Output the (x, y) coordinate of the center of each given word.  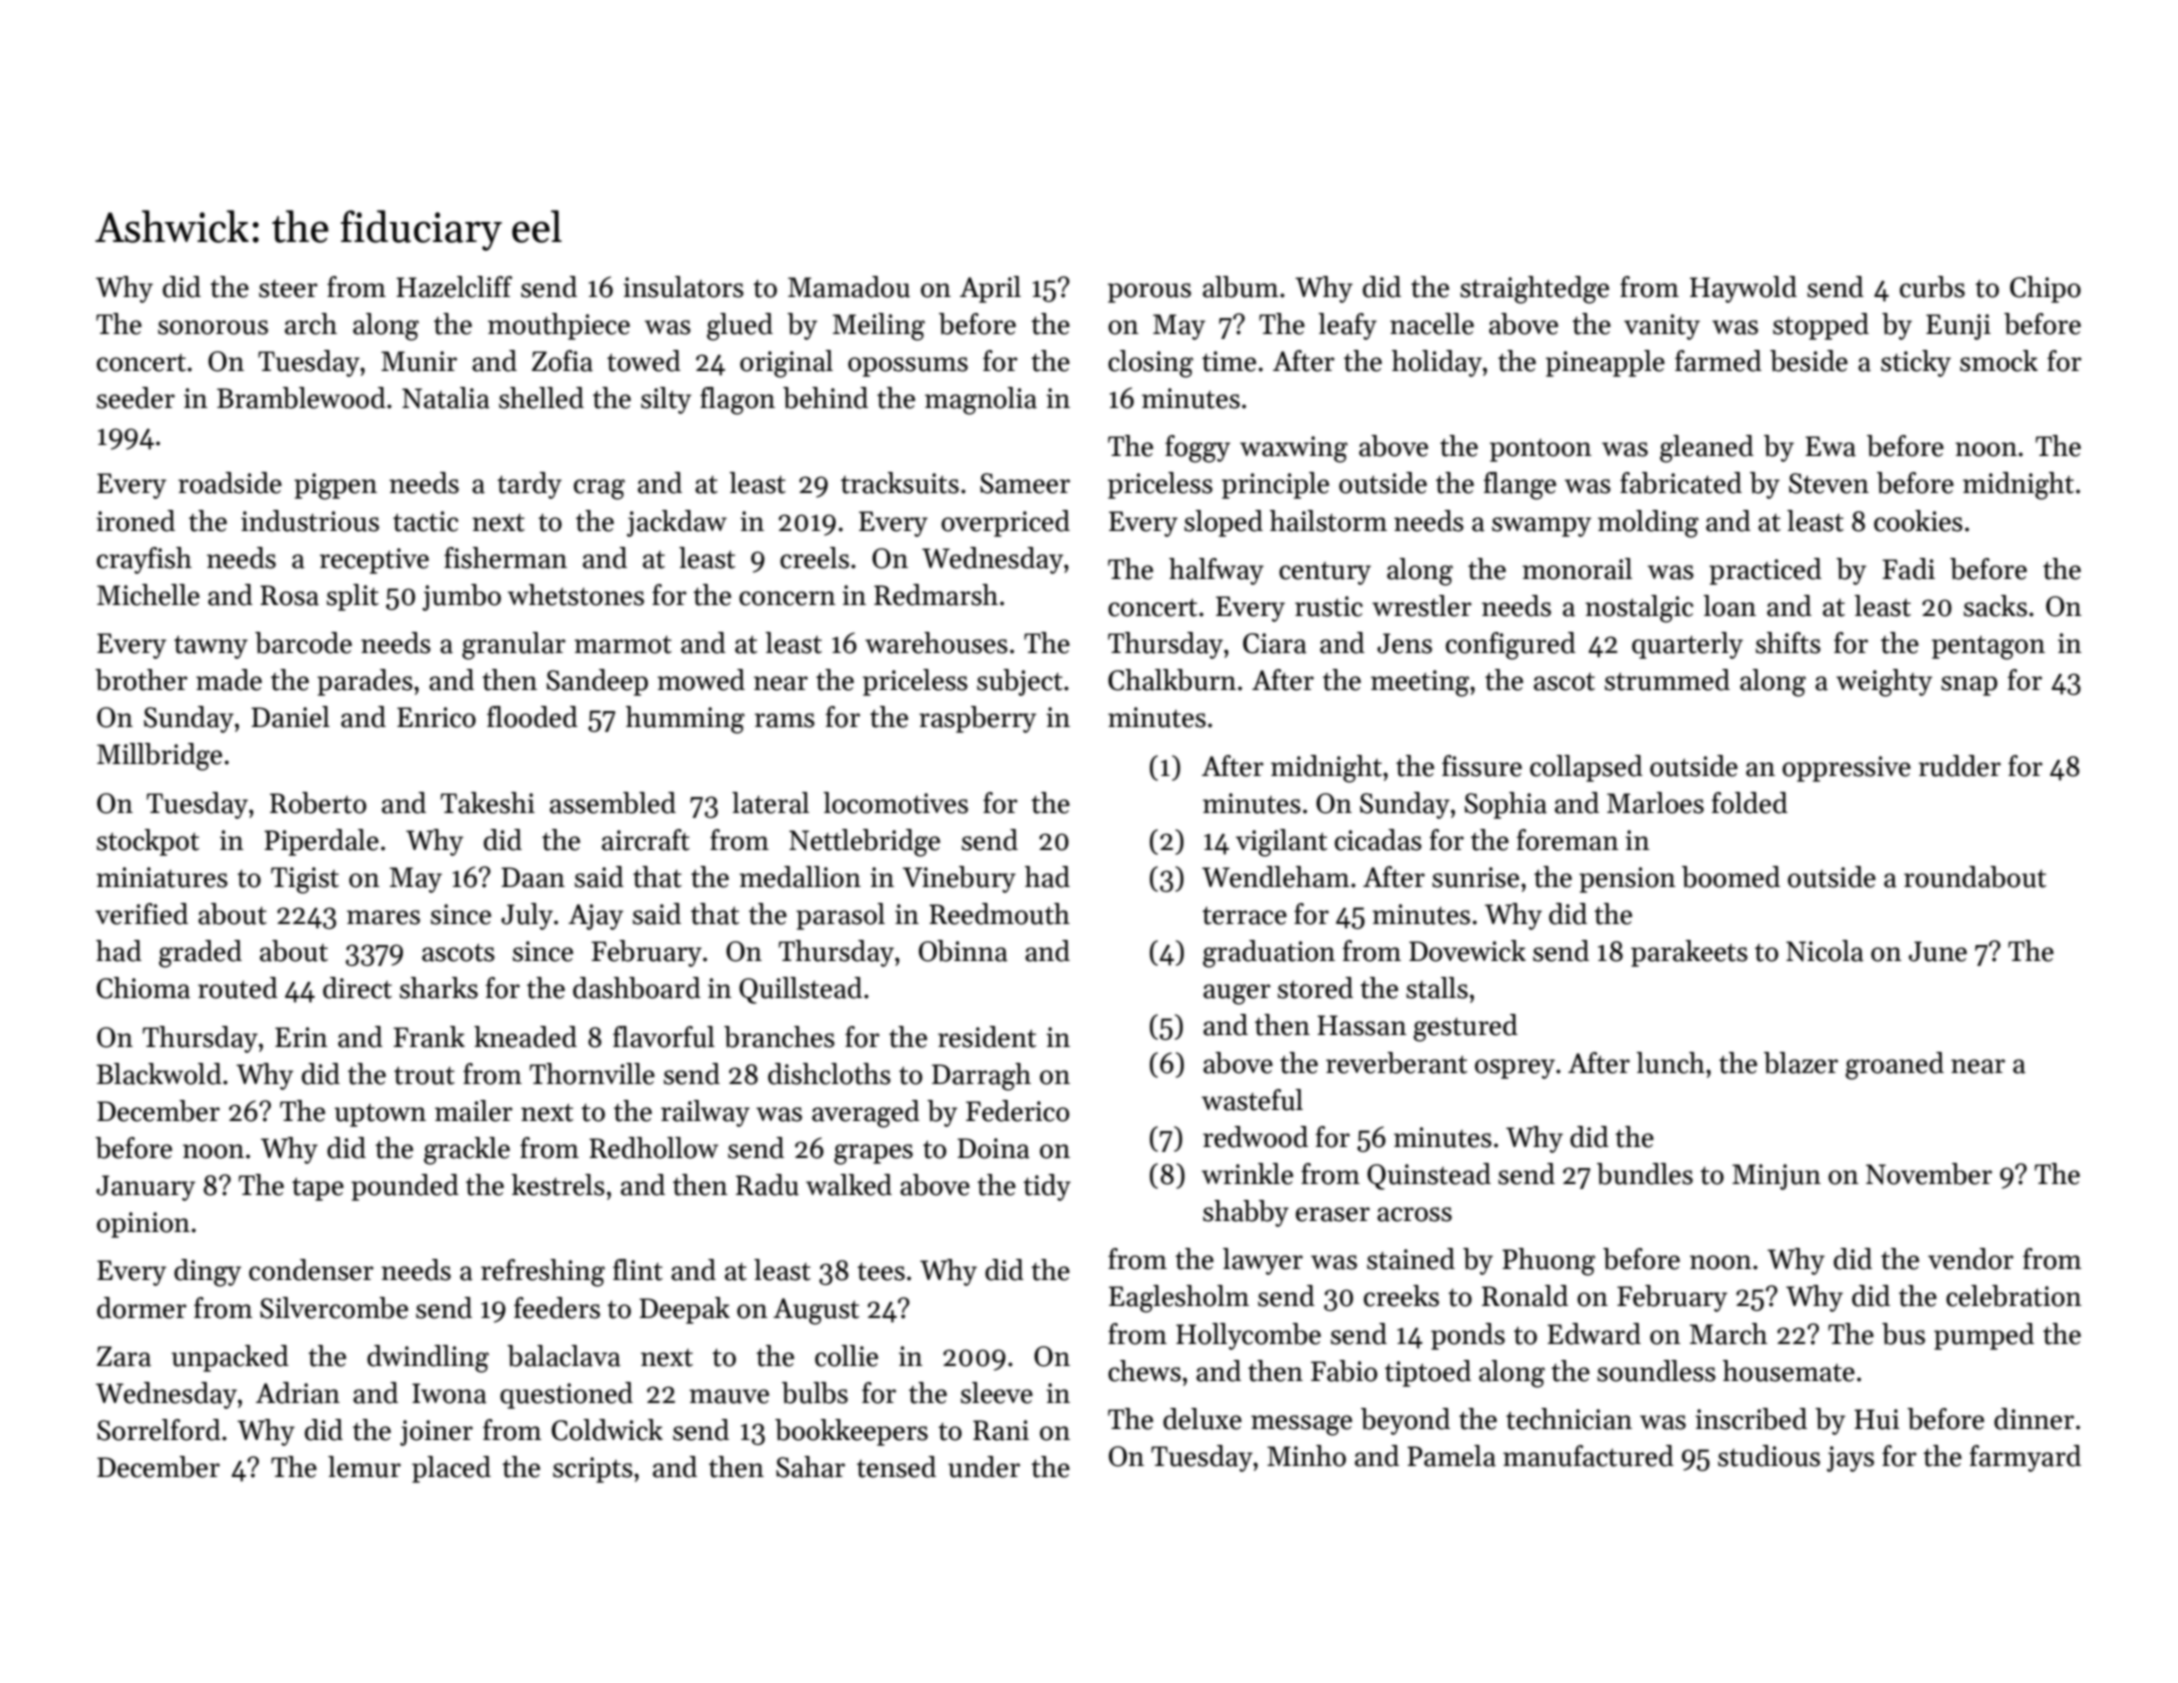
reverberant (1396, 1063)
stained (1411, 1259)
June (1938, 951)
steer (288, 288)
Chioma (143, 988)
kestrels (558, 1185)
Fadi (1908, 569)
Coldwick (607, 1430)
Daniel (290, 717)
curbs (1932, 287)
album (1241, 287)
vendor (1971, 1259)
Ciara (1275, 643)
